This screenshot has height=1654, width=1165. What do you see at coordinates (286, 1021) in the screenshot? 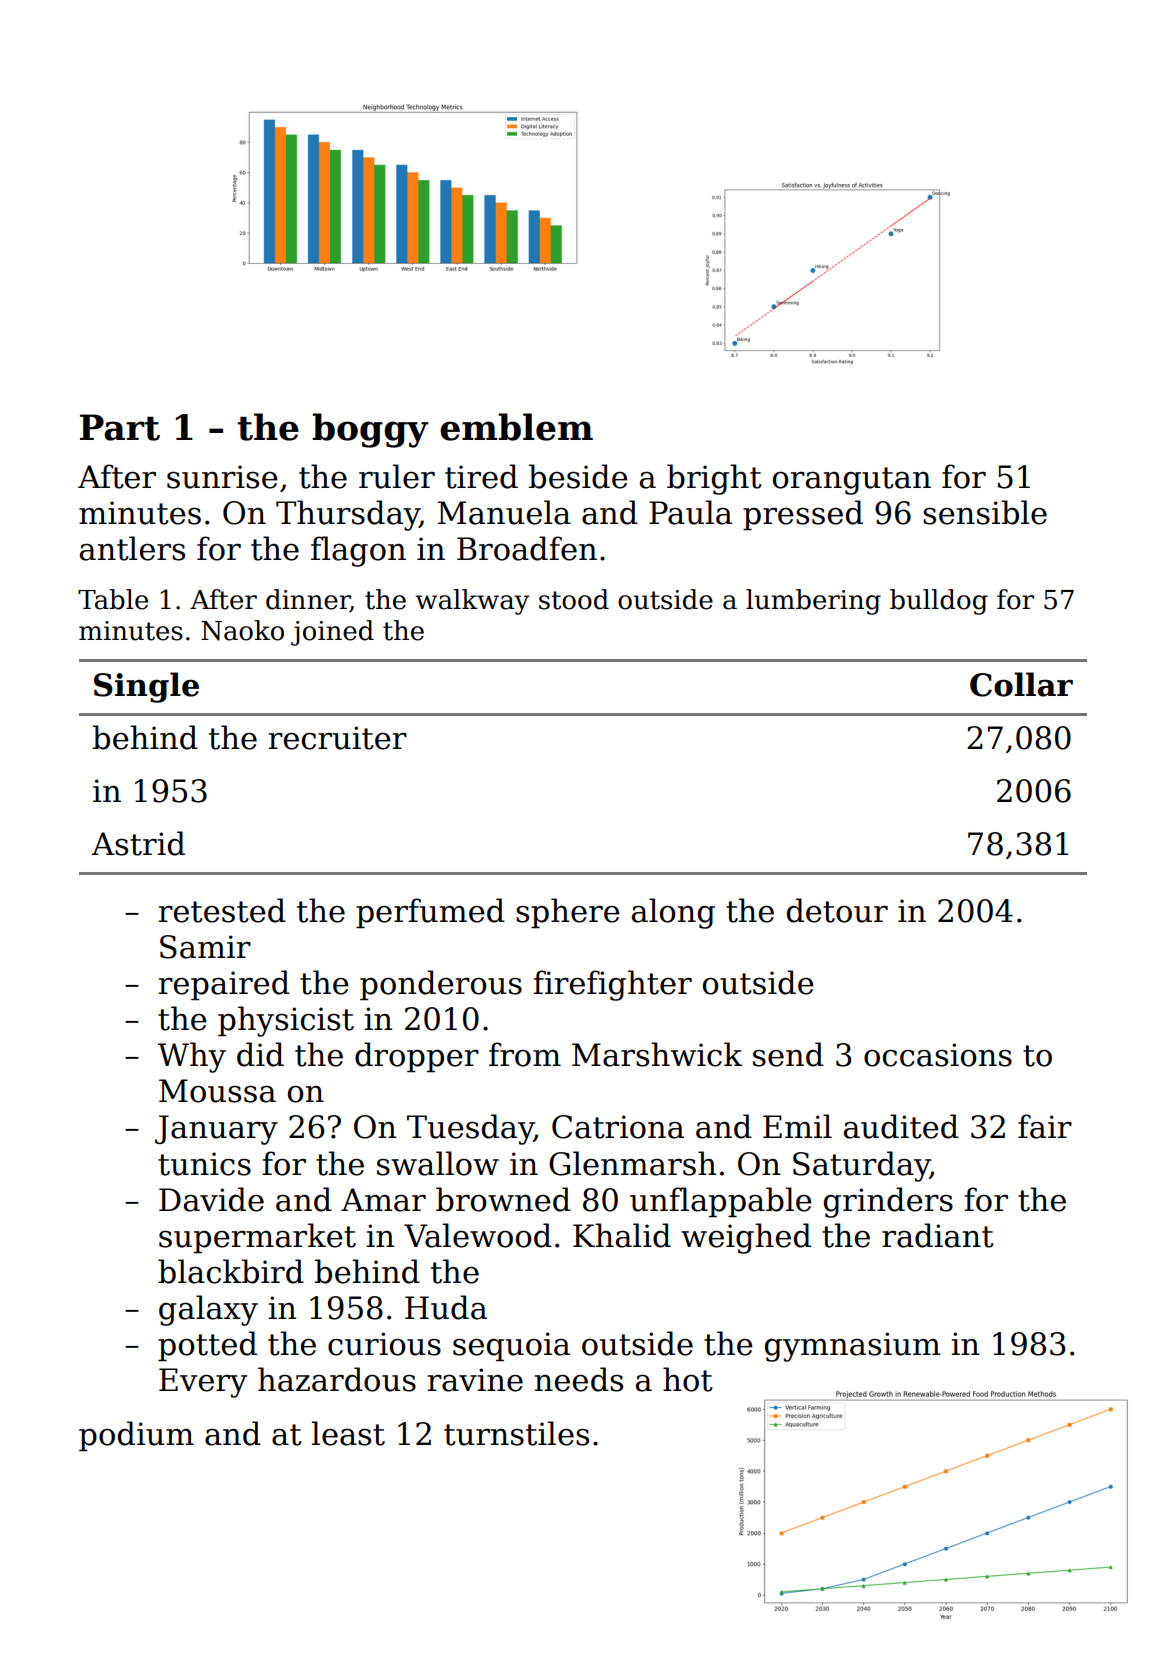
I see `physicist` at bounding box center [286, 1021].
